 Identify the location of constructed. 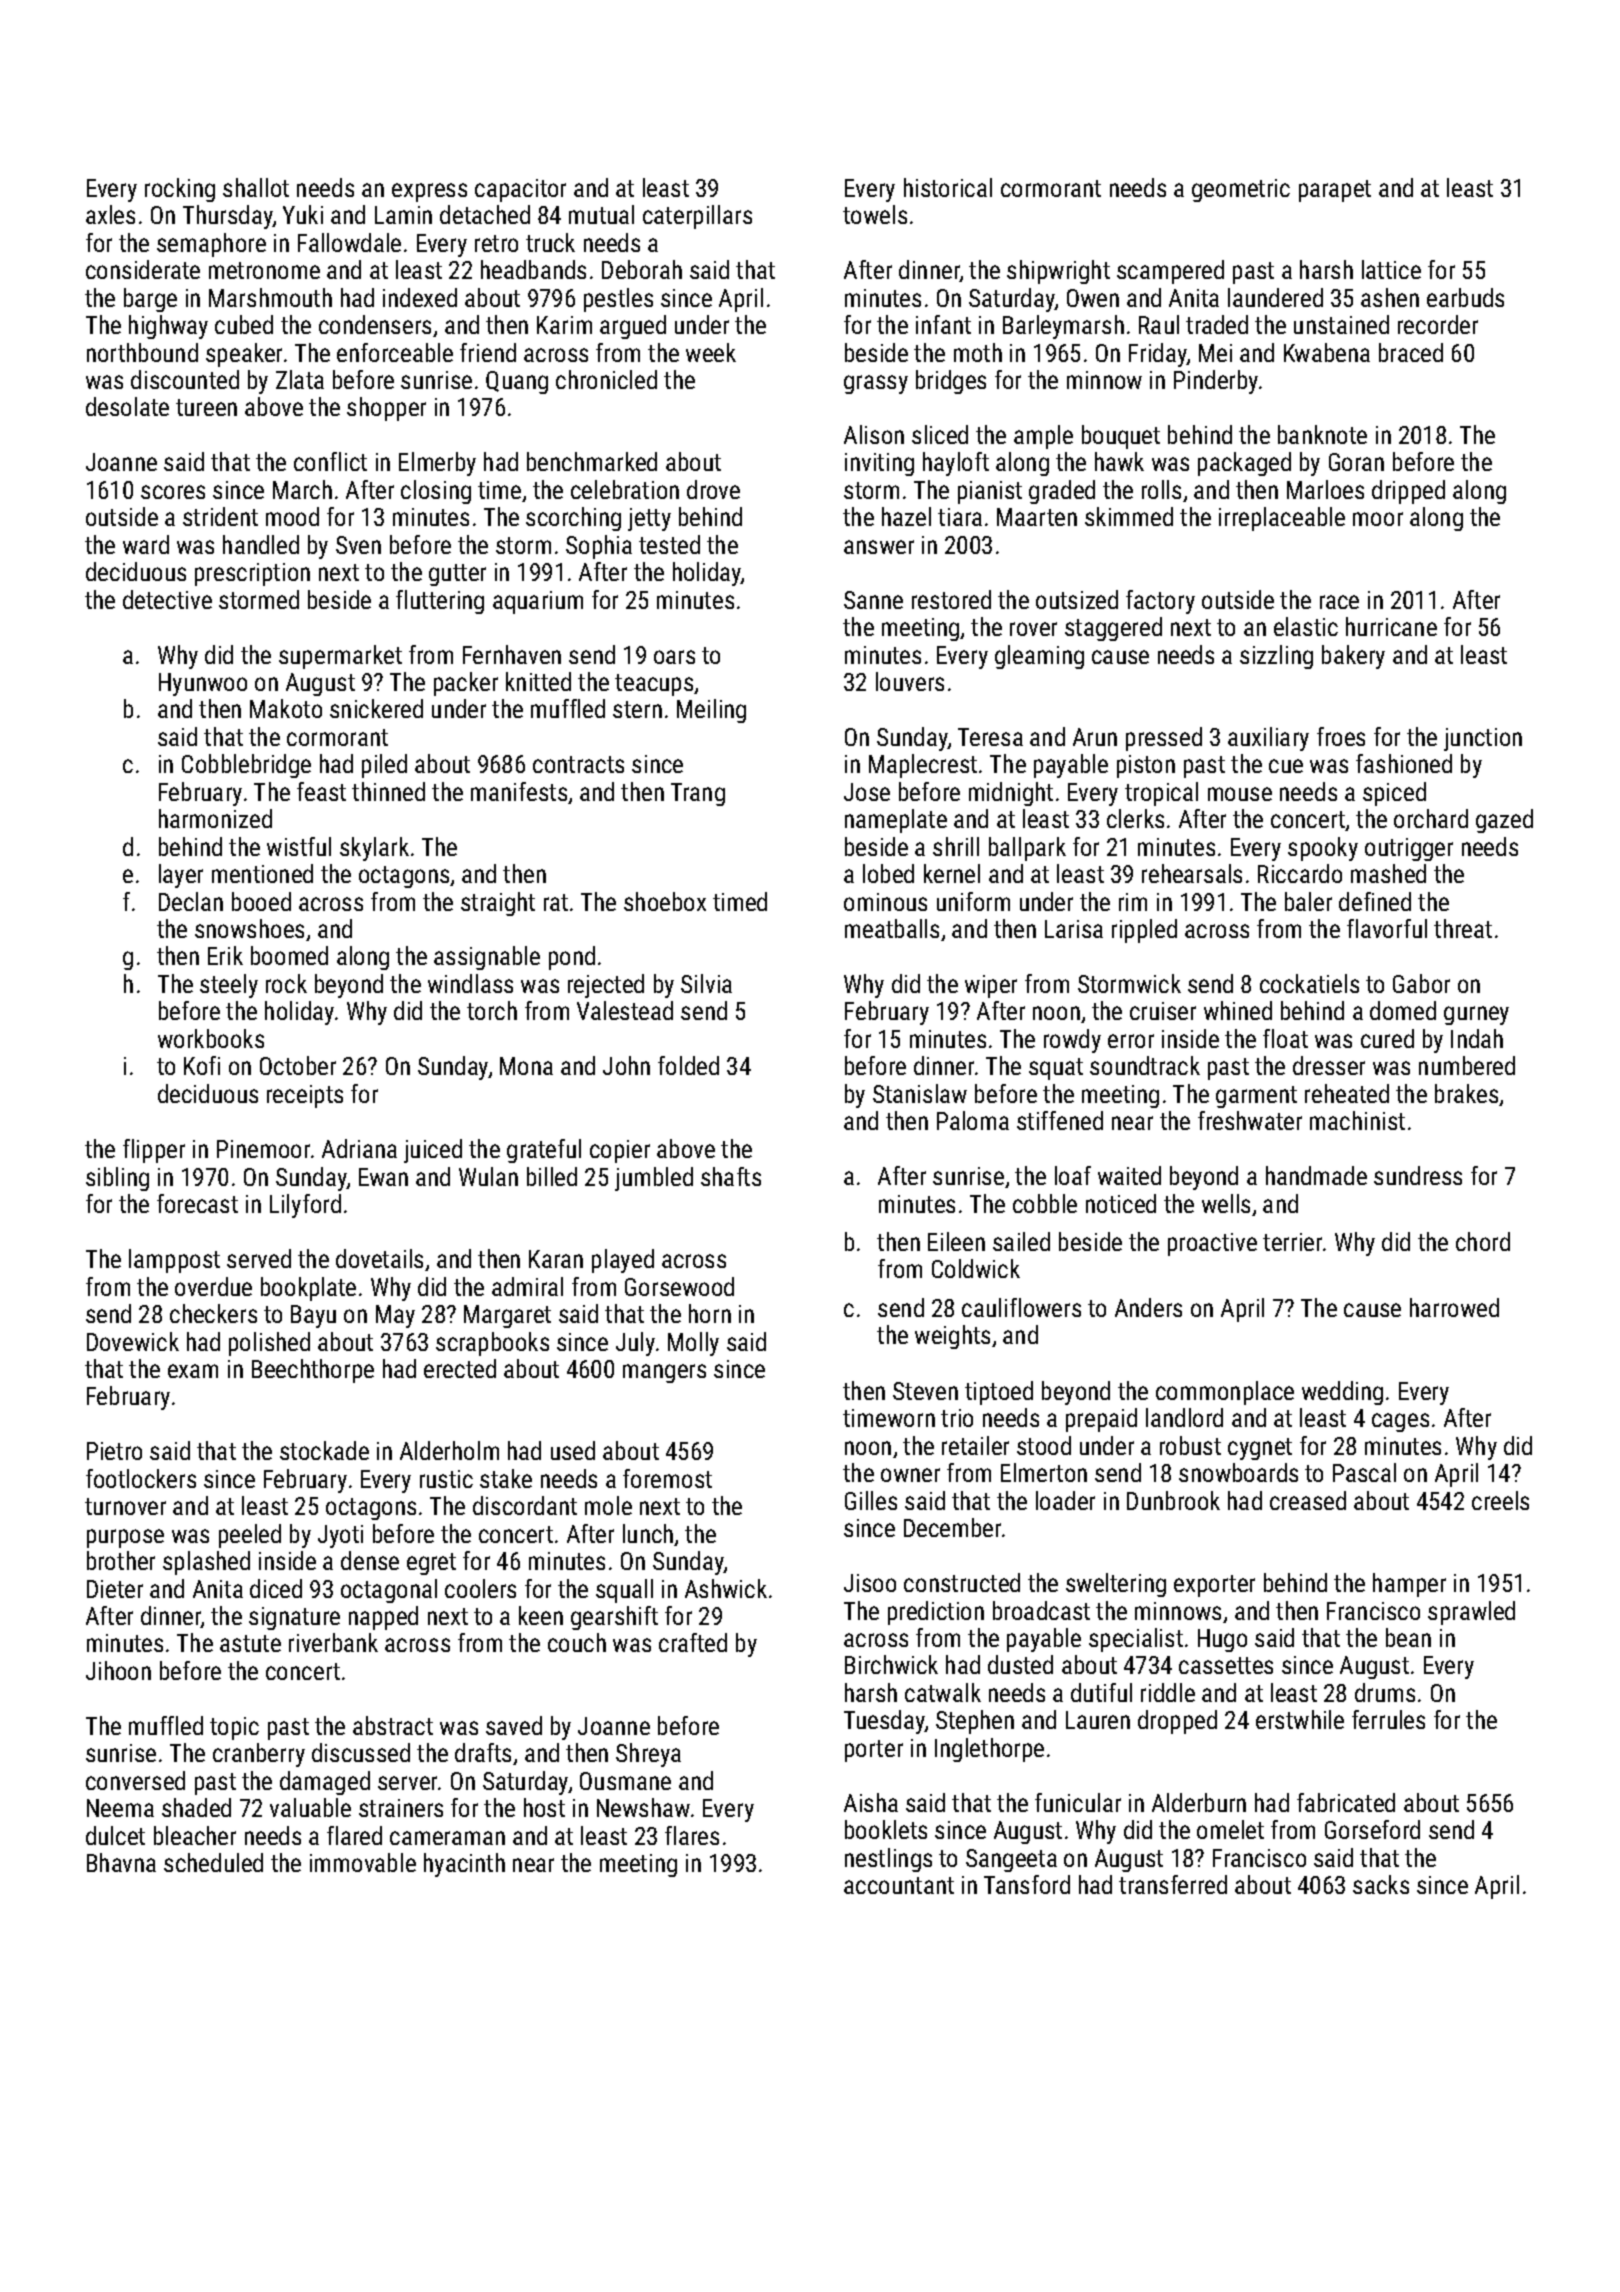
(962, 1582).
